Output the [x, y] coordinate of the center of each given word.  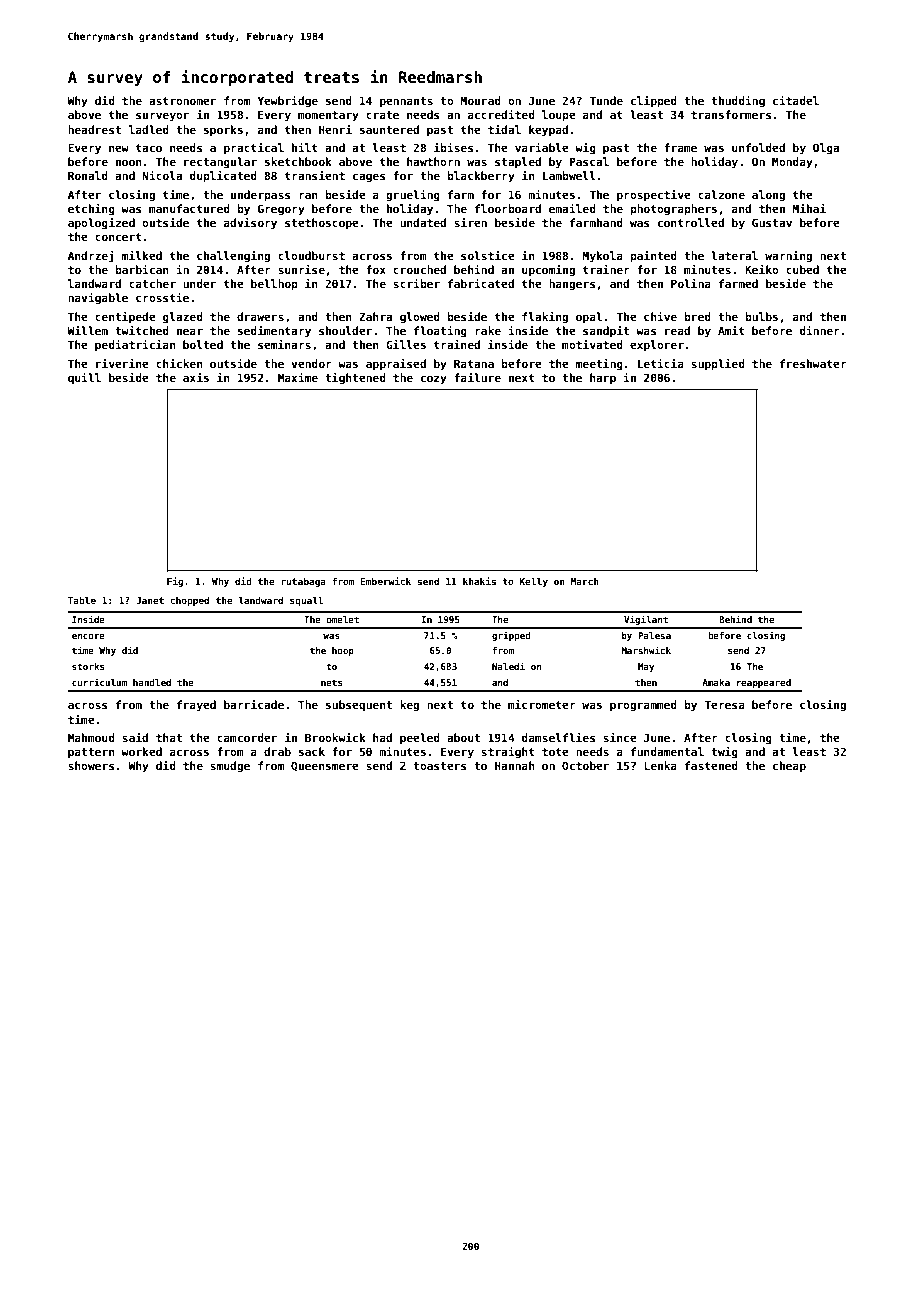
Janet [150, 600]
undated [423, 222]
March [585, 581]
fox [376, 269]
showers [91, 765]
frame [680, 147]
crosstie [162, 297]
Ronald [88, 175]
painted [653, 257]
